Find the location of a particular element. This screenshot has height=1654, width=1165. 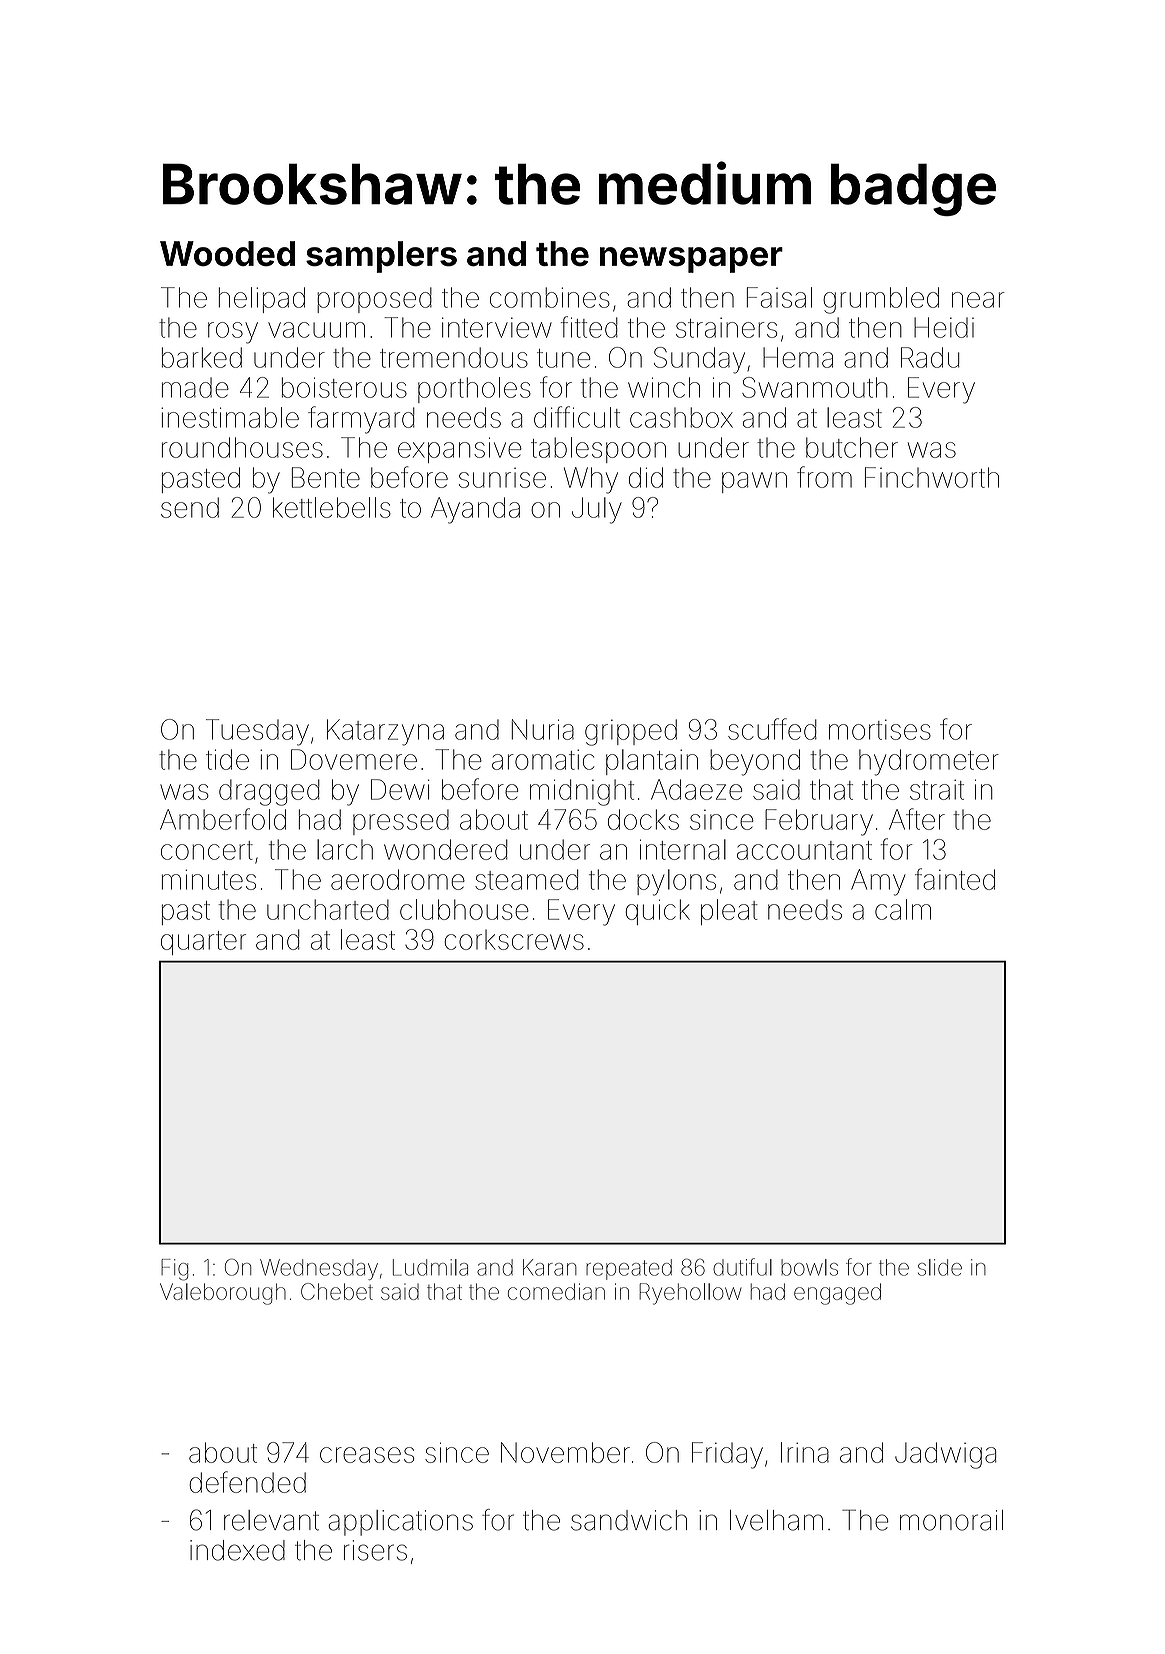

indexed is located at coordinates (237, 1550).
